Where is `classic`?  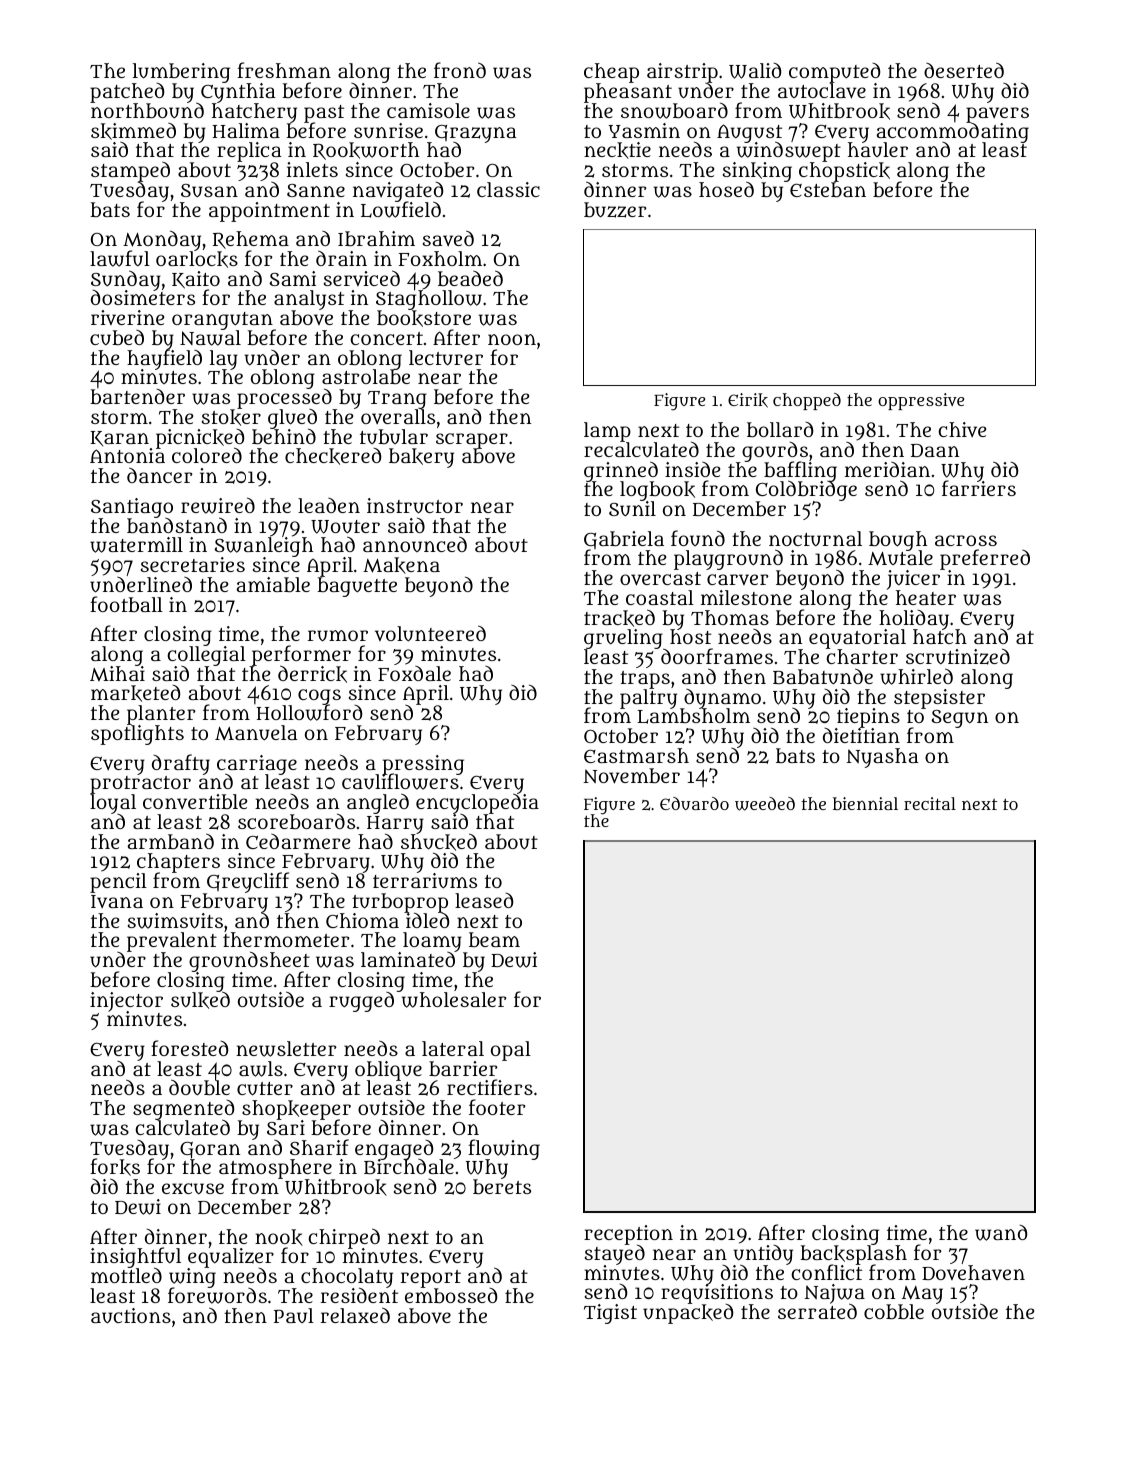
classic is located at coordinates (508, 189).
